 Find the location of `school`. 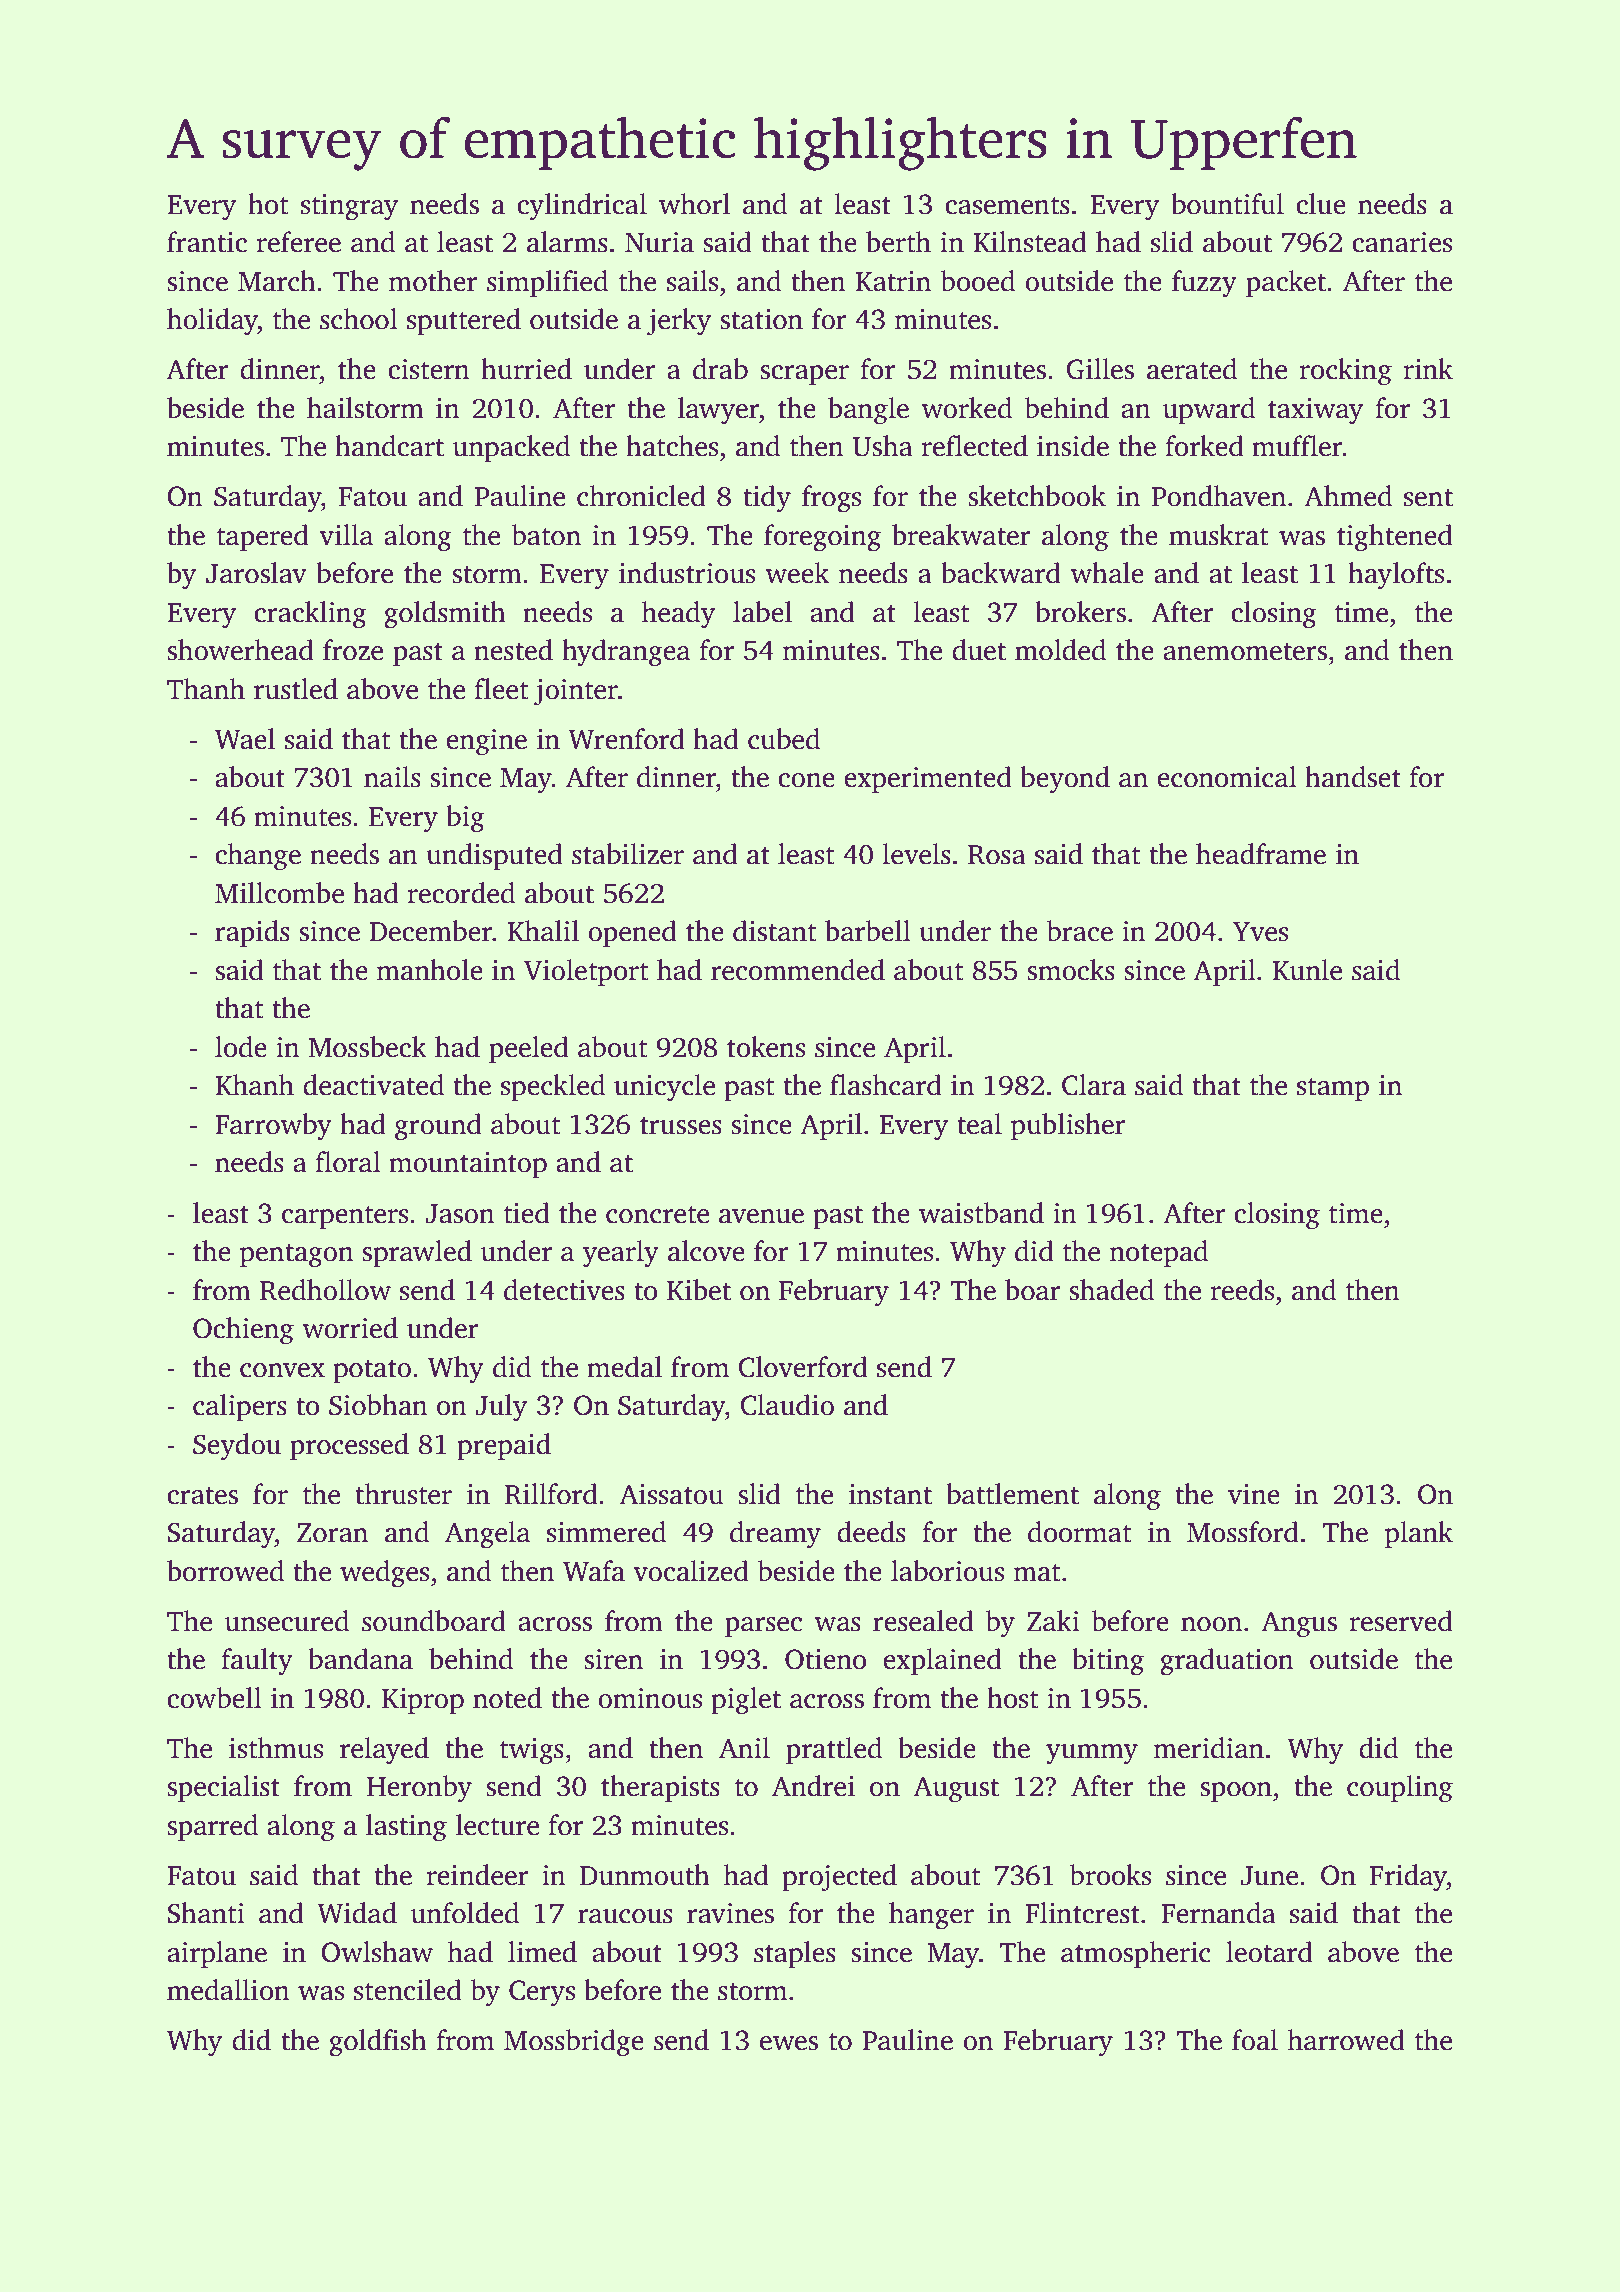

school is located at coordinates (359, 319).
